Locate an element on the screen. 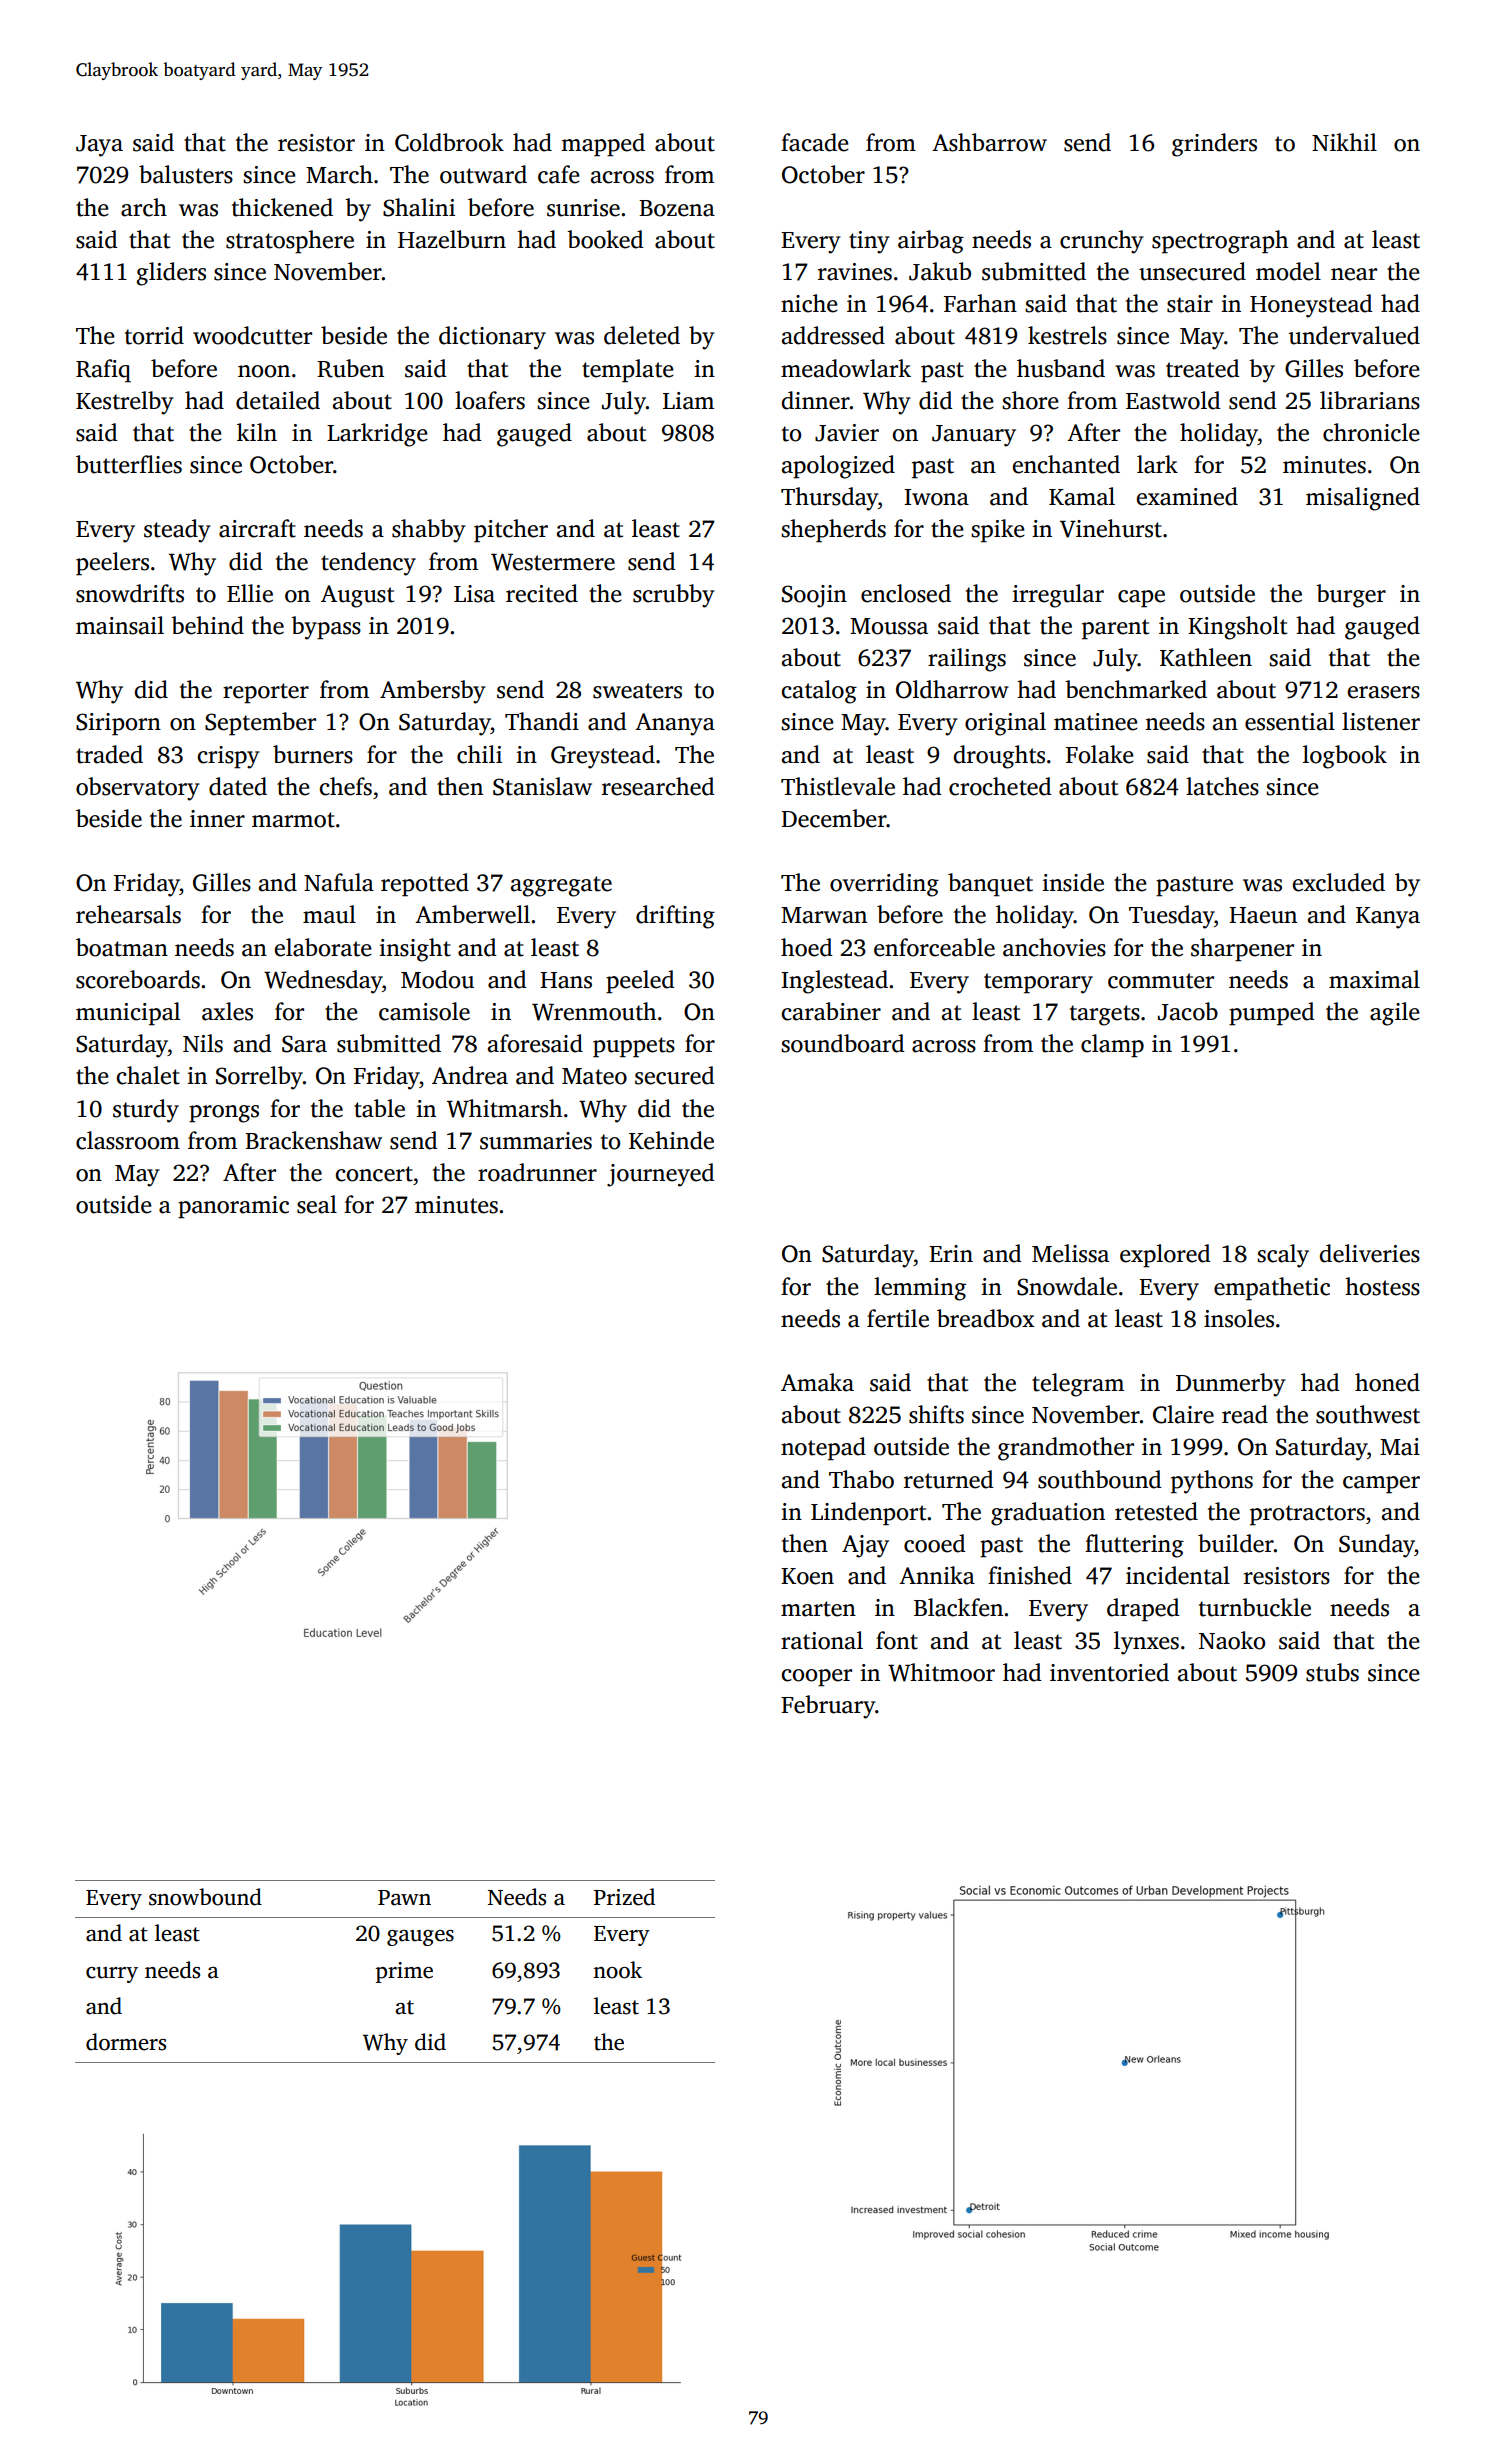  Haeun is located at coordinates (1263, 915).
